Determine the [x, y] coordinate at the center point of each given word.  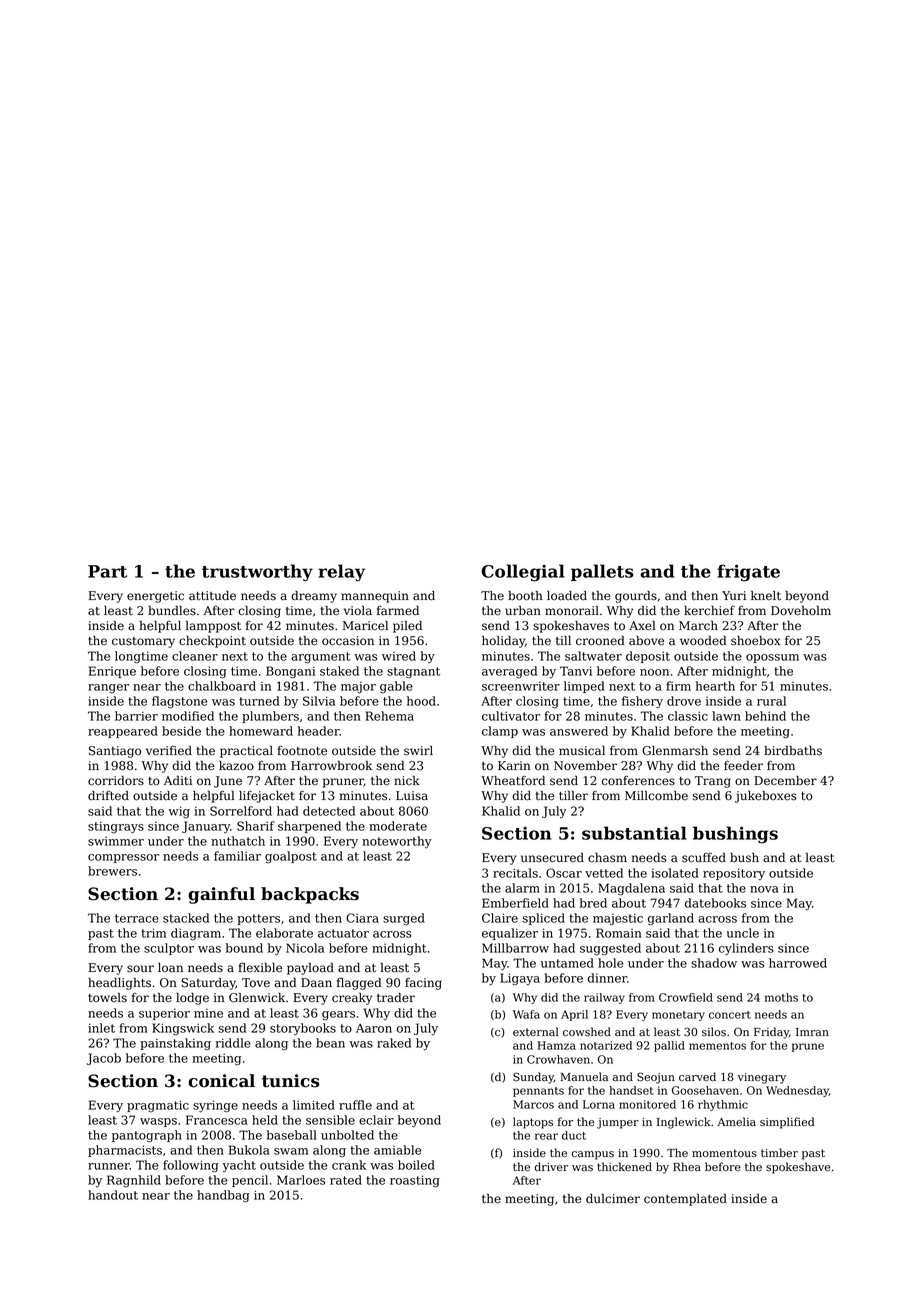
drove [684, 701]
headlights [119, 983]
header [319, 731]
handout [113, 1195]
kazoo [236, 766]
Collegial [523, 573]
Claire [500, 918]
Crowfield [686, 997]
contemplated [685, 1199]
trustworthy [257, 573]
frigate [748, 573]
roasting [415, 1181]
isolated [675, 873]
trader [396, 998]
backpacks [310, 895]
